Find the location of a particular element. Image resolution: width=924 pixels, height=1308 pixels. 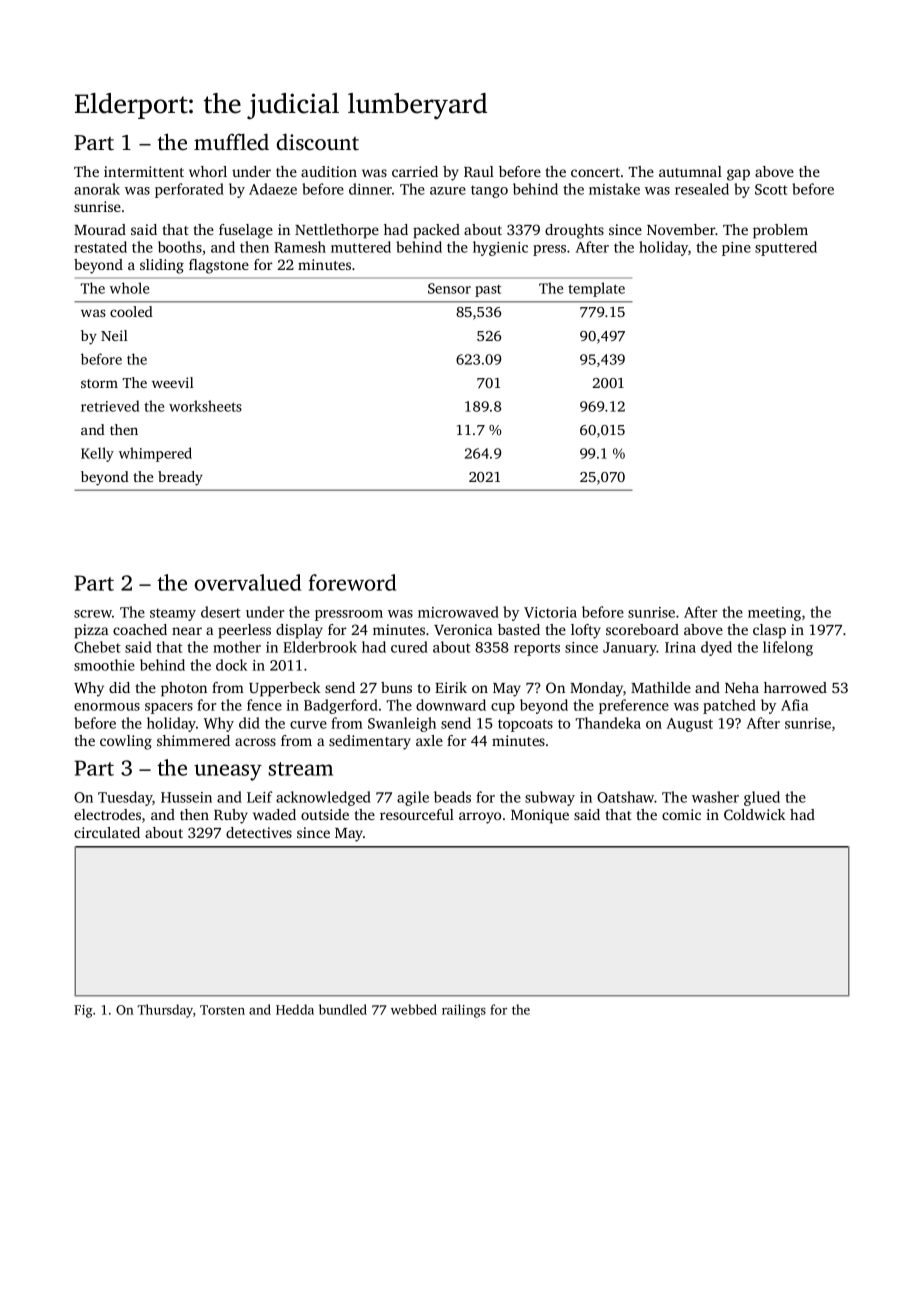

fuselage is located at coordinates (246, 231).
